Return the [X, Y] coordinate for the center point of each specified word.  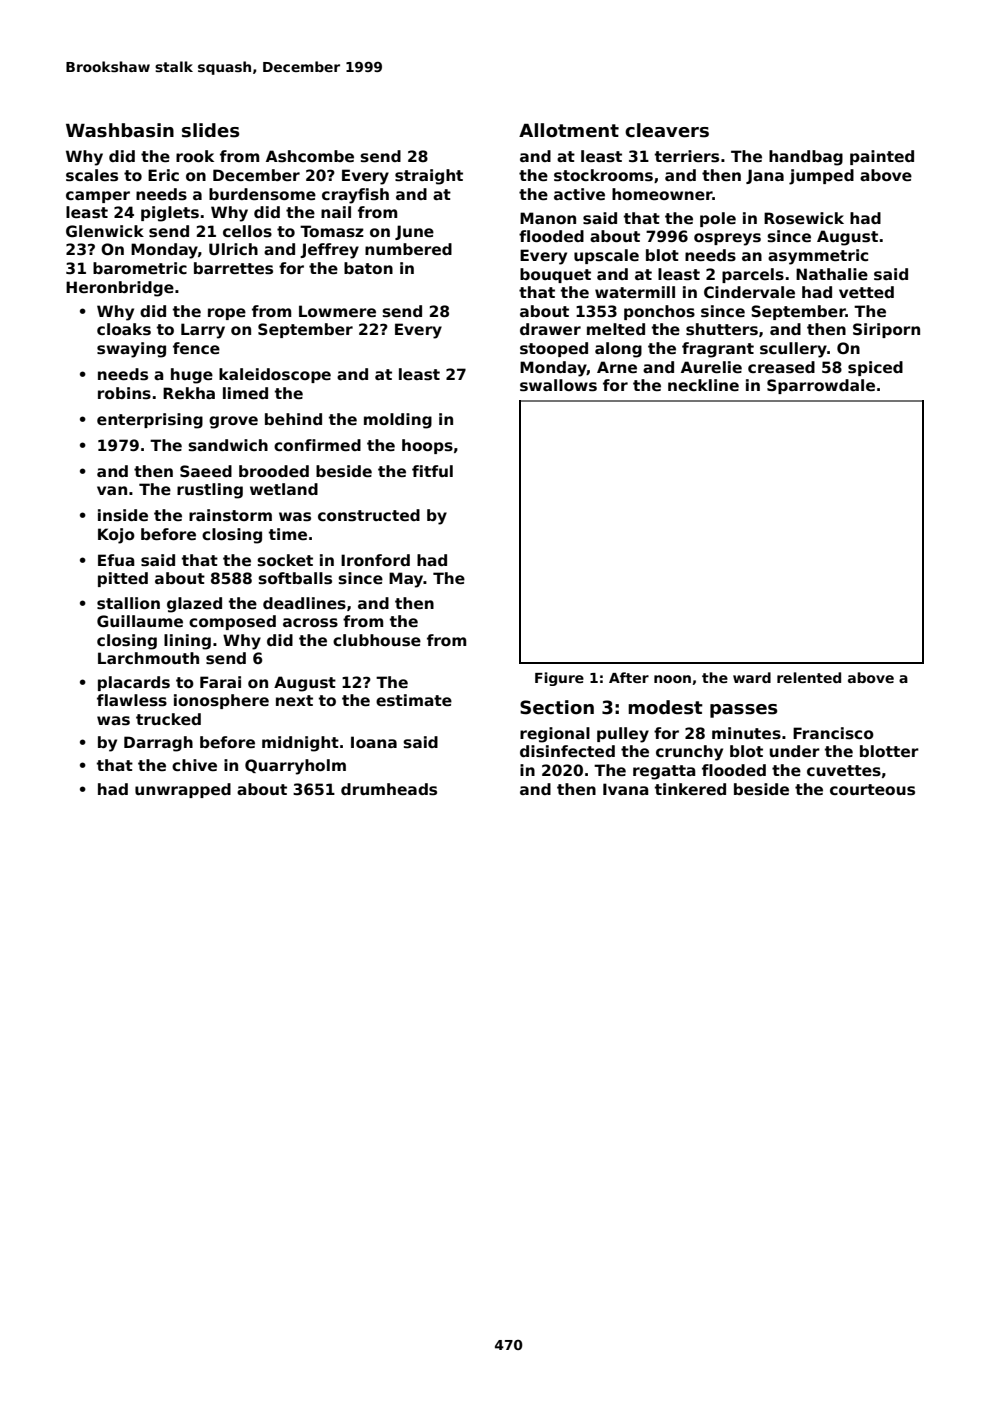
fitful [432, 471]
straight [429, 177]
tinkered [690, 789]
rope [227, 314]
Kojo [116, 536]
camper [98, 197]
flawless [132, 700]
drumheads [389, 789]
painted [882, 157]
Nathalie [832, 274]
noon [672, 679]
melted [616, 329]
